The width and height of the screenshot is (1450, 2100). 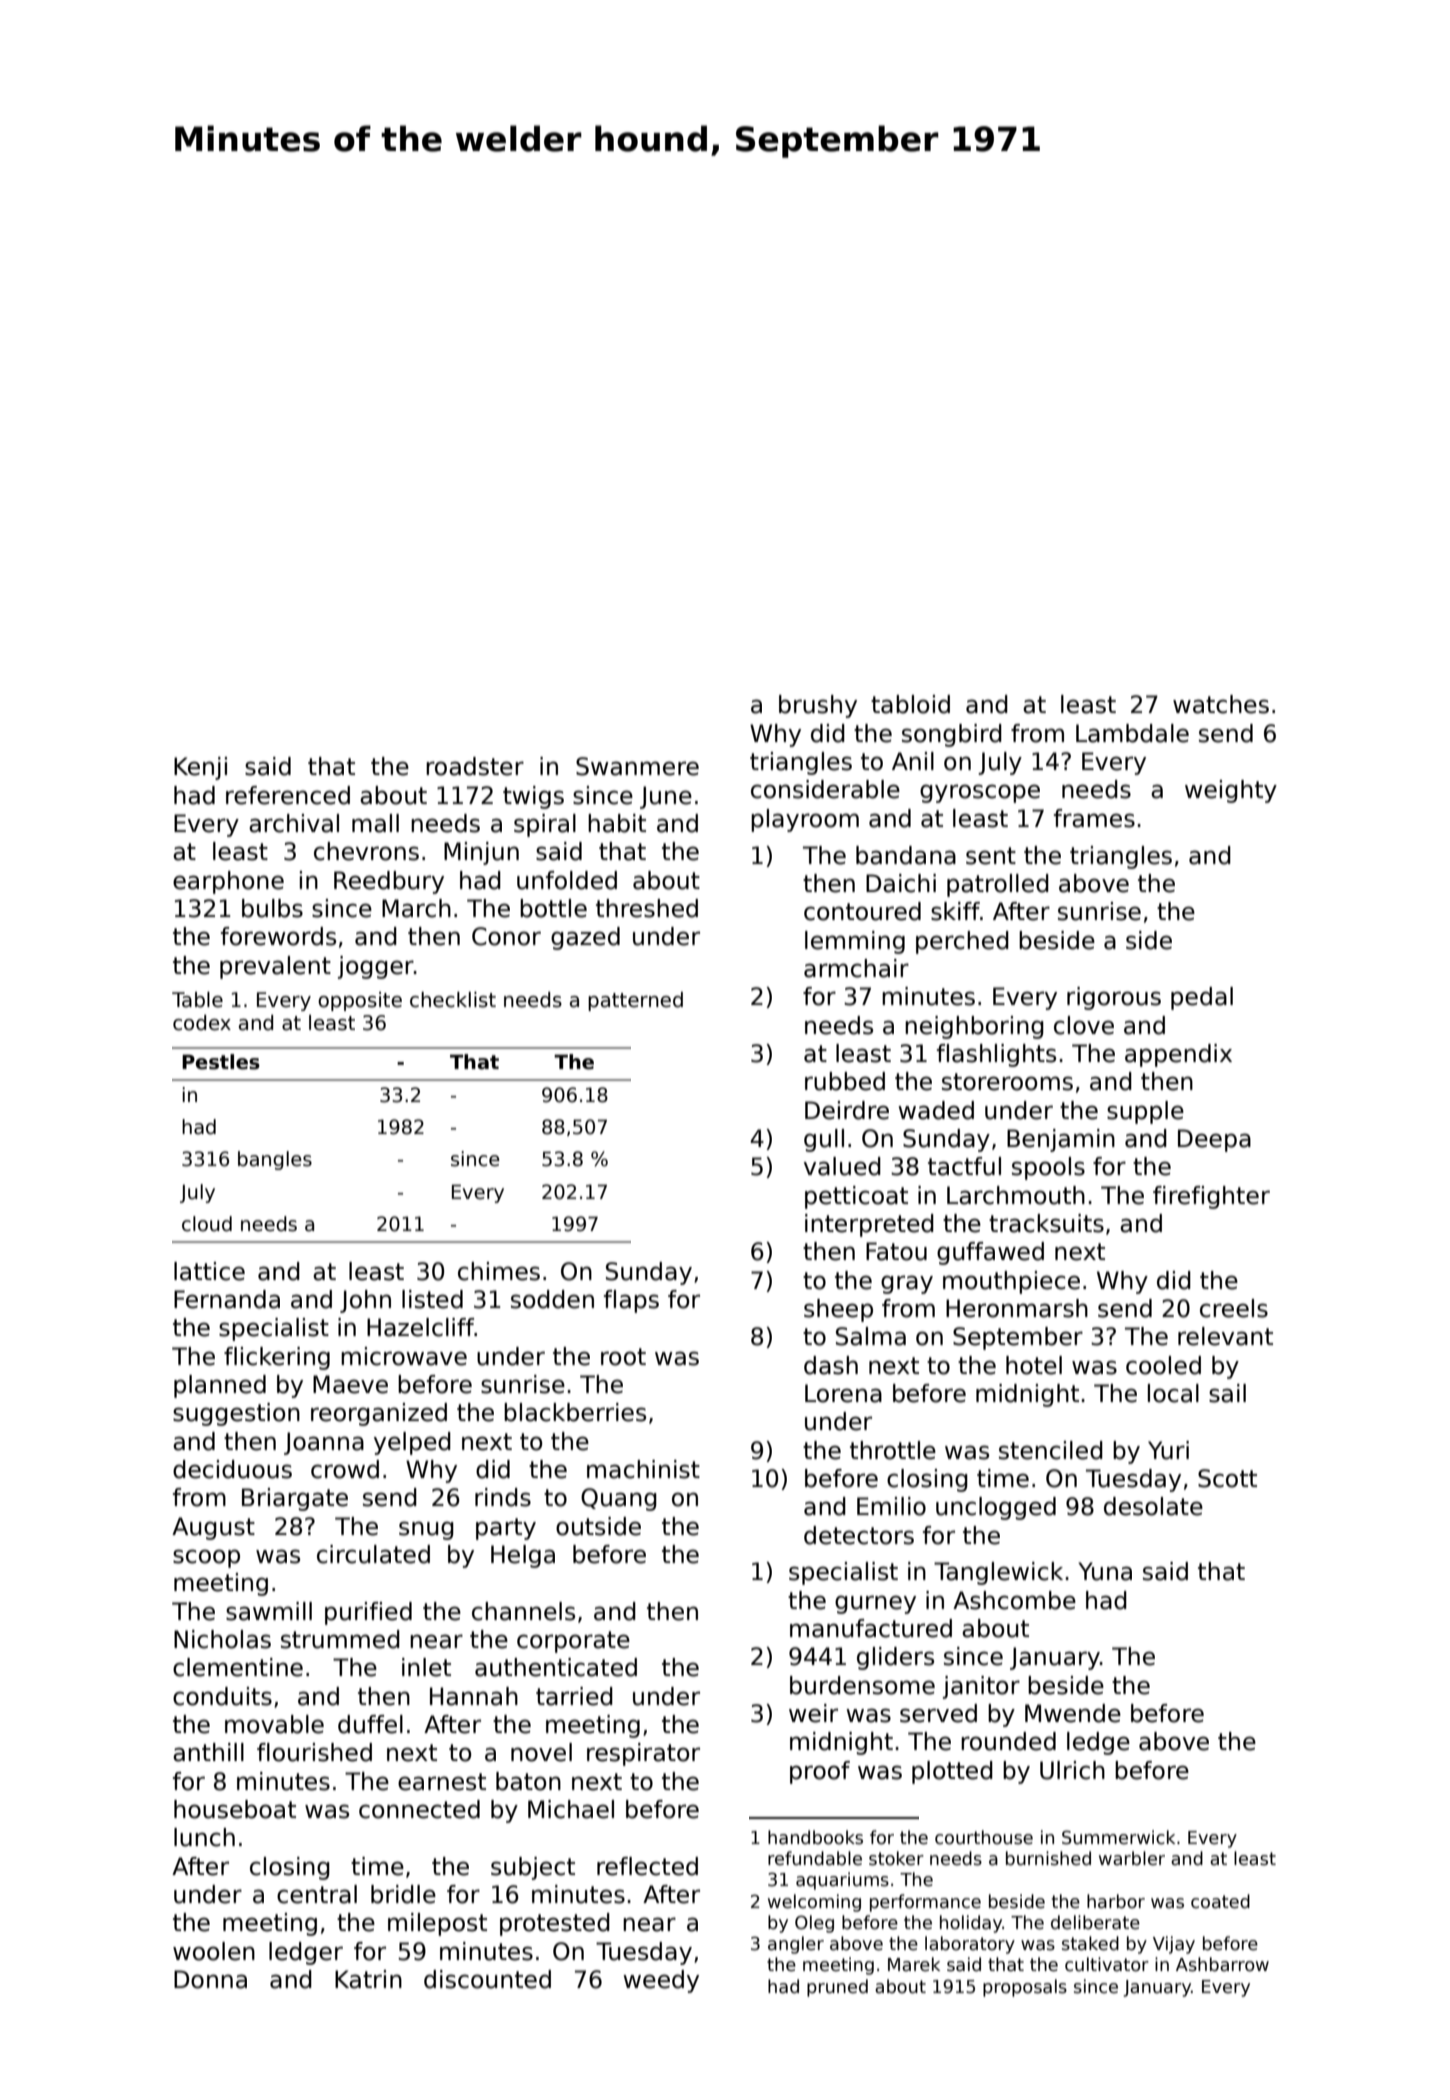 I want to click on root, so click(x=623, y=1357).
